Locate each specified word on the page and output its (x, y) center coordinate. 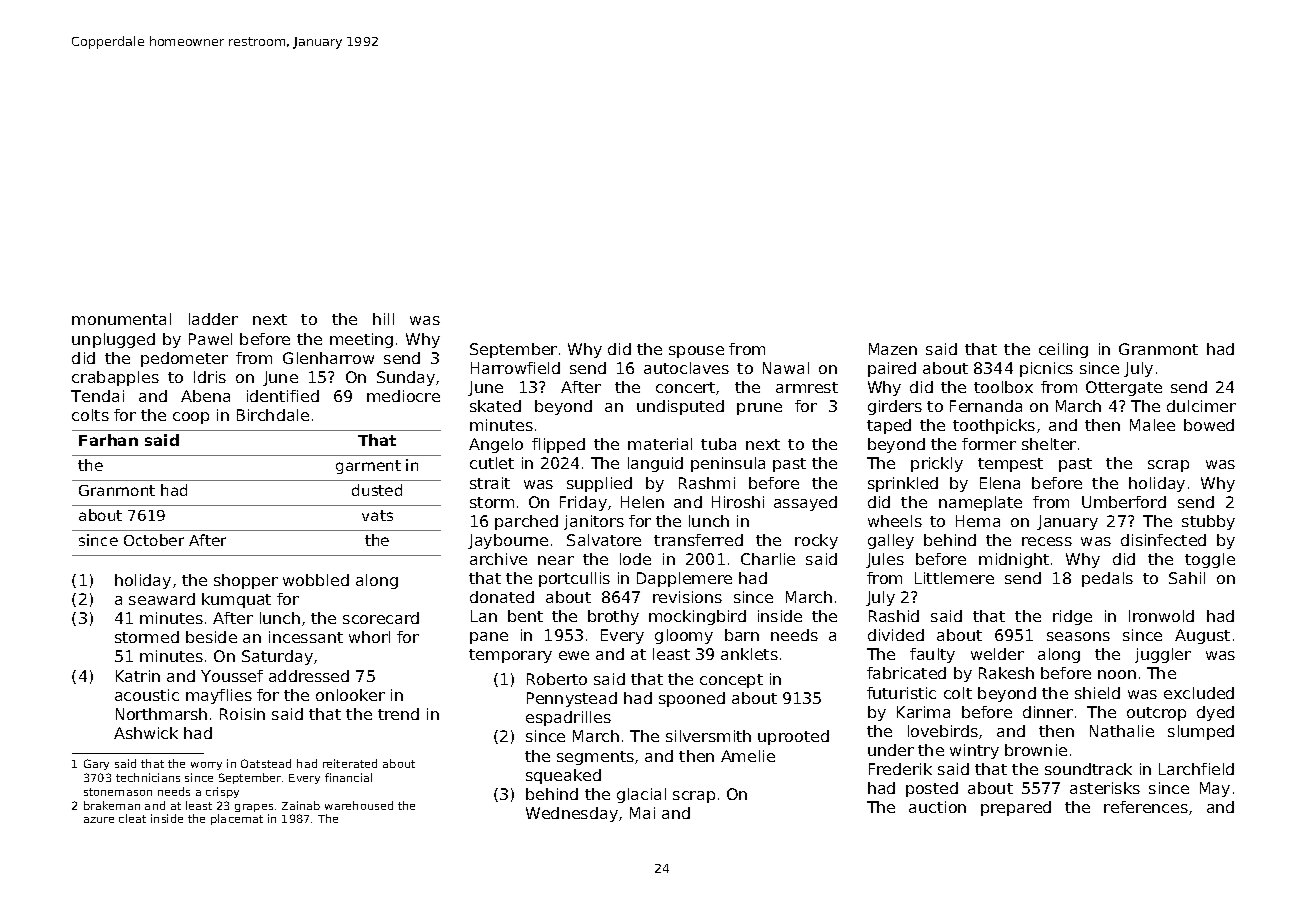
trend (398, 714)
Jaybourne (508, 541)
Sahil (1187, 578)
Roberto (557, 679)
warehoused (359, 805)
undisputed (680, 407)
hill (383, 319)
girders (895, 407)
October (154, 540)
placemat (237, 819)
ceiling (1063, 350)
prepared (1016, 808)
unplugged (113, 340)
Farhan (108, 440)
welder (997, 654)
